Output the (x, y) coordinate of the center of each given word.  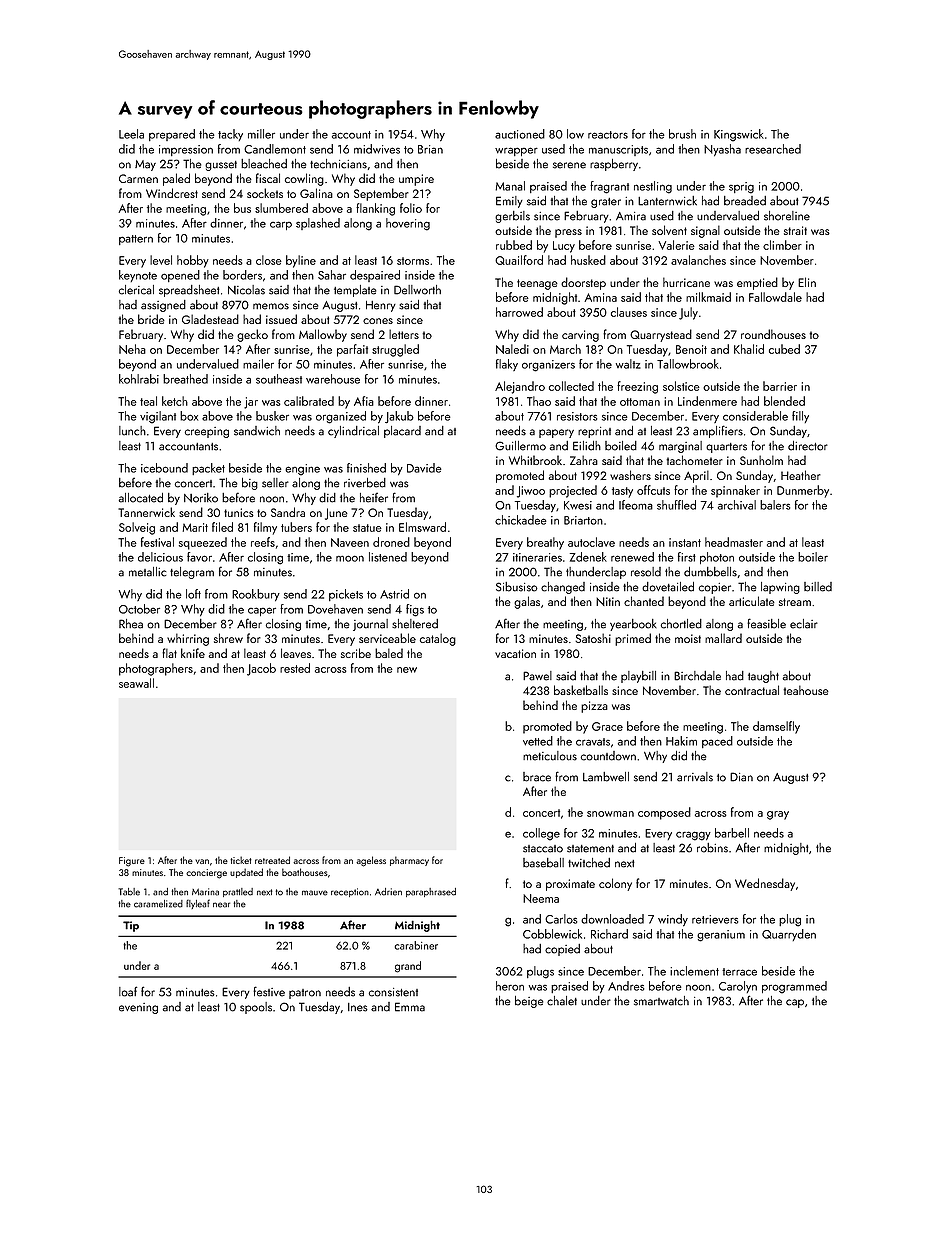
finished (366, 468)
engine (302, 470)
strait (795, 230)
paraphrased (431, 892)
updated (246, 873)
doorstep (583, 283)
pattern (136, 240)
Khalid (749, 349)
